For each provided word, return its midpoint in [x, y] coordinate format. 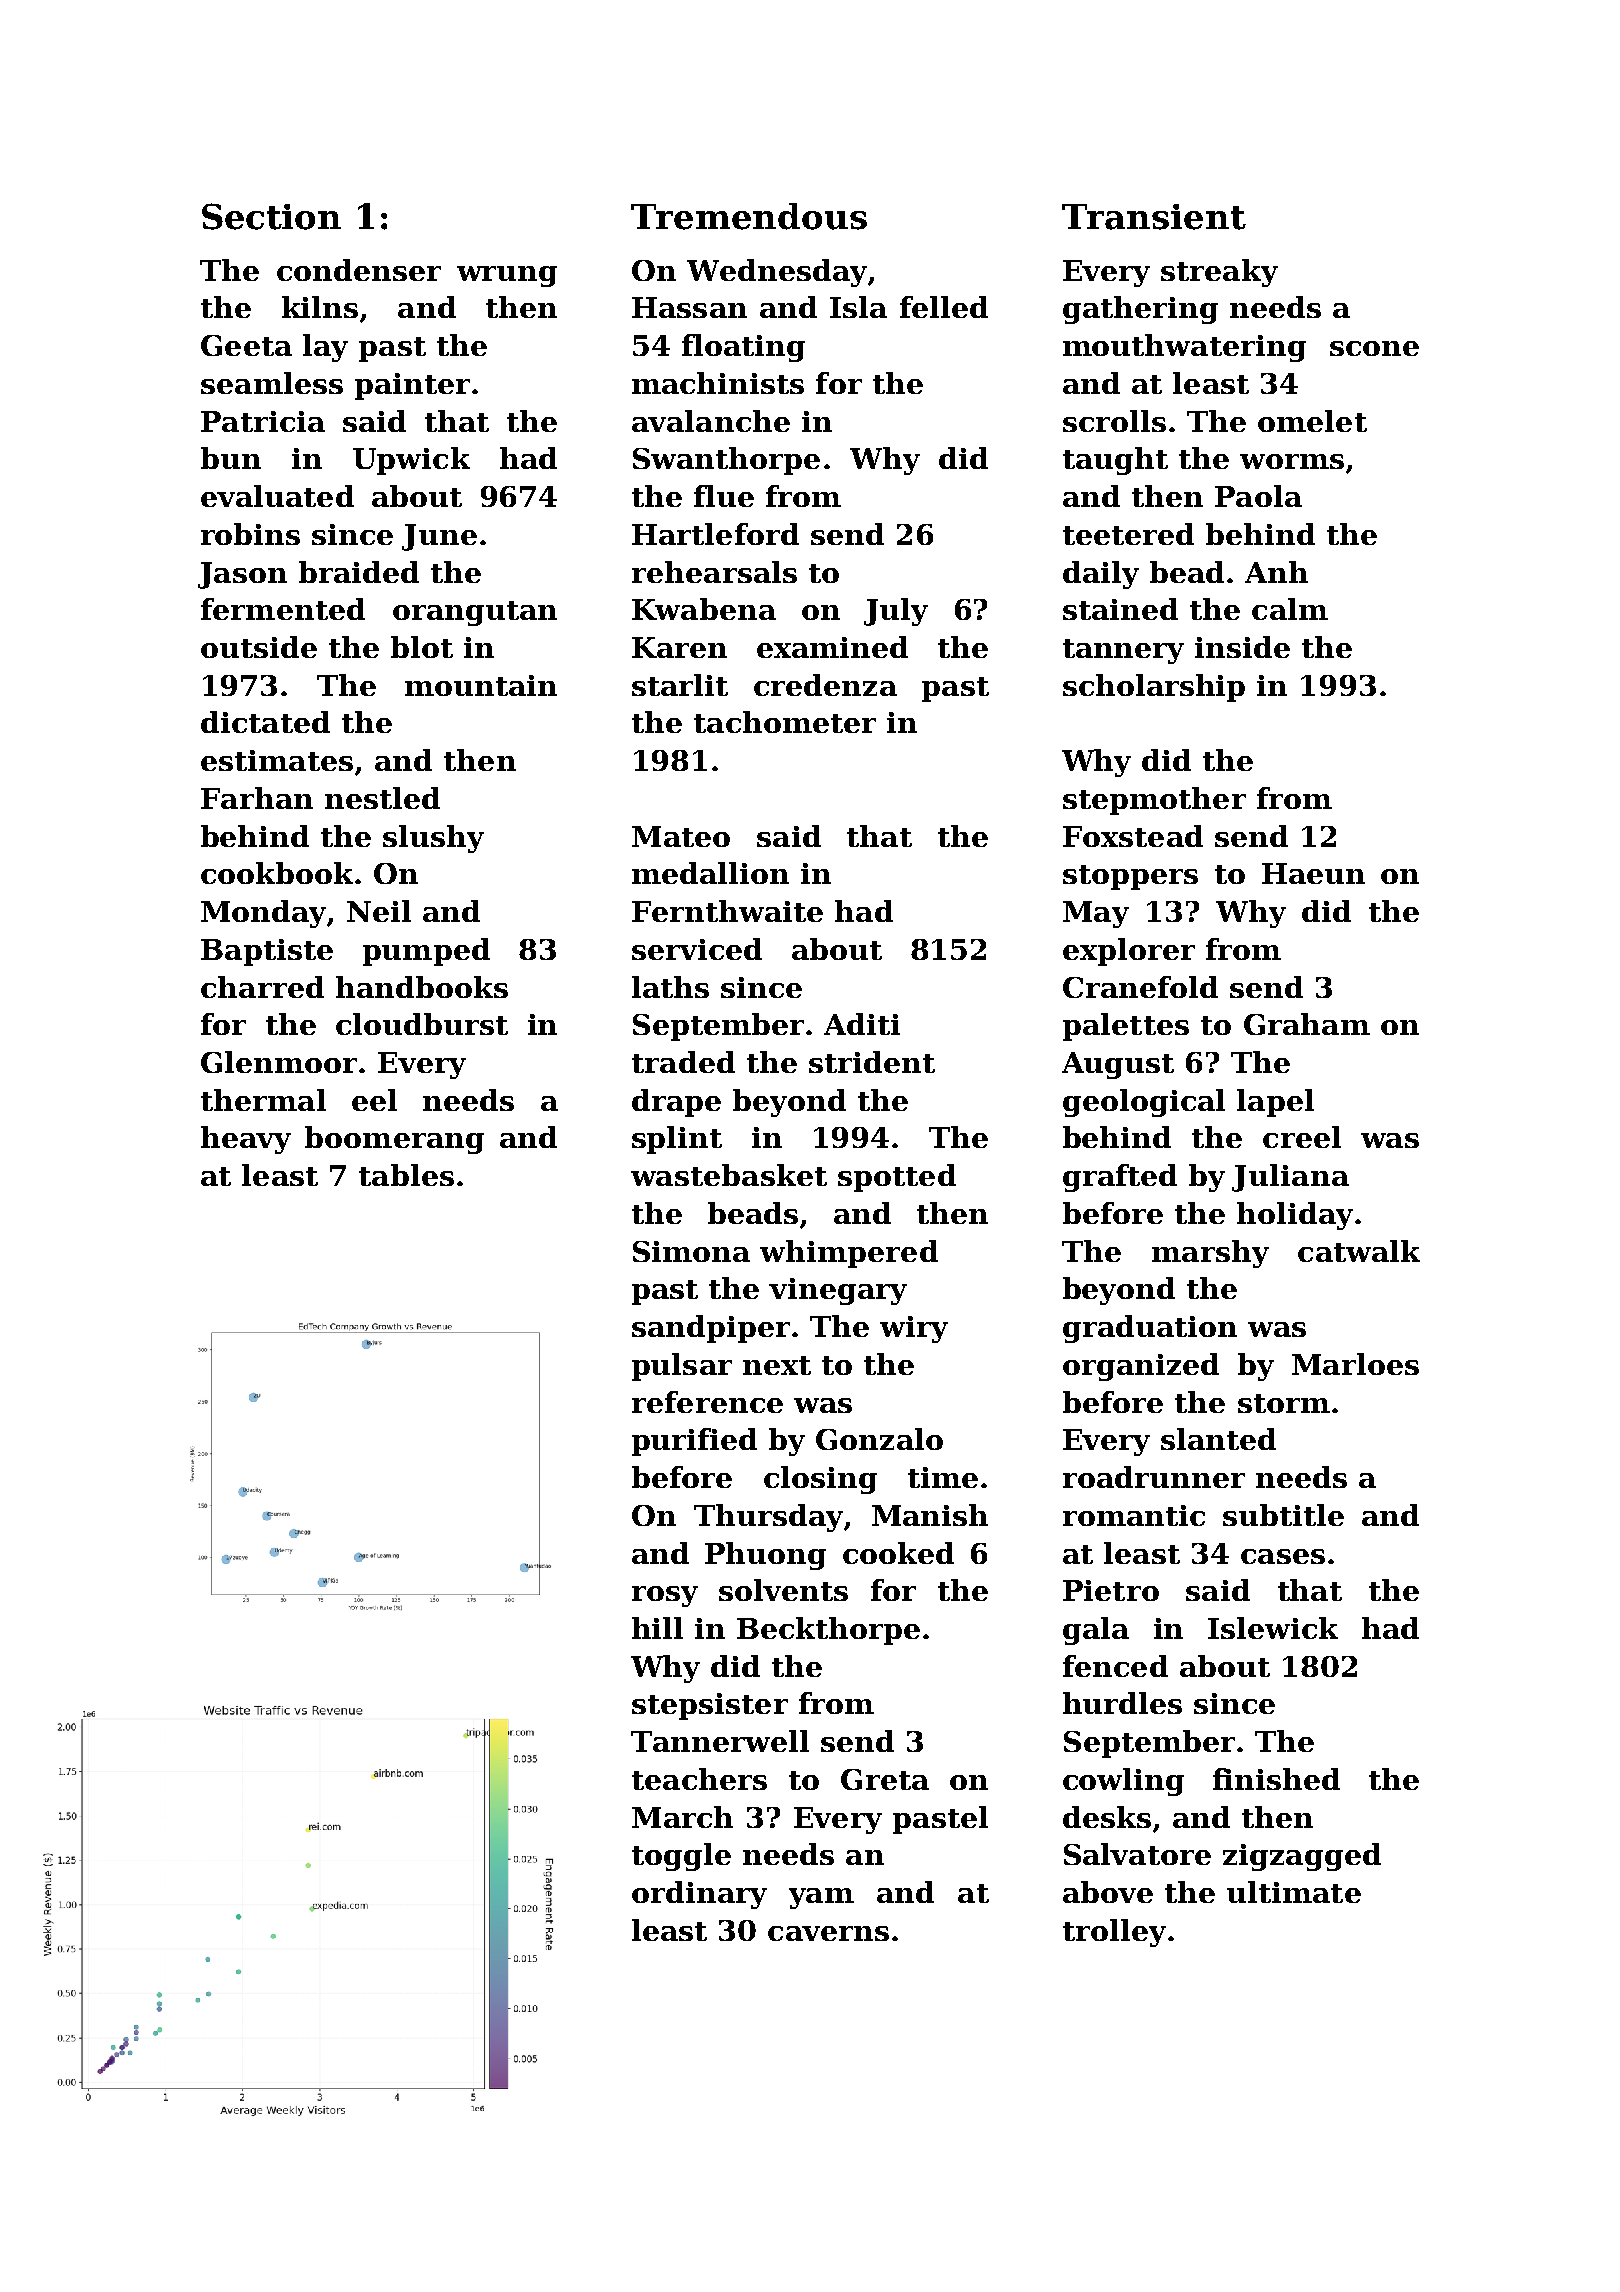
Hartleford [715, 534]
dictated [265, 722]
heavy [246, 1140]
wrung [507, 276]
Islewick [1273, 1628]
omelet [1312, 421]
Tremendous [749, 216]
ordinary [699, 1895]
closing [820, 1480]
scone [1374, 348]
